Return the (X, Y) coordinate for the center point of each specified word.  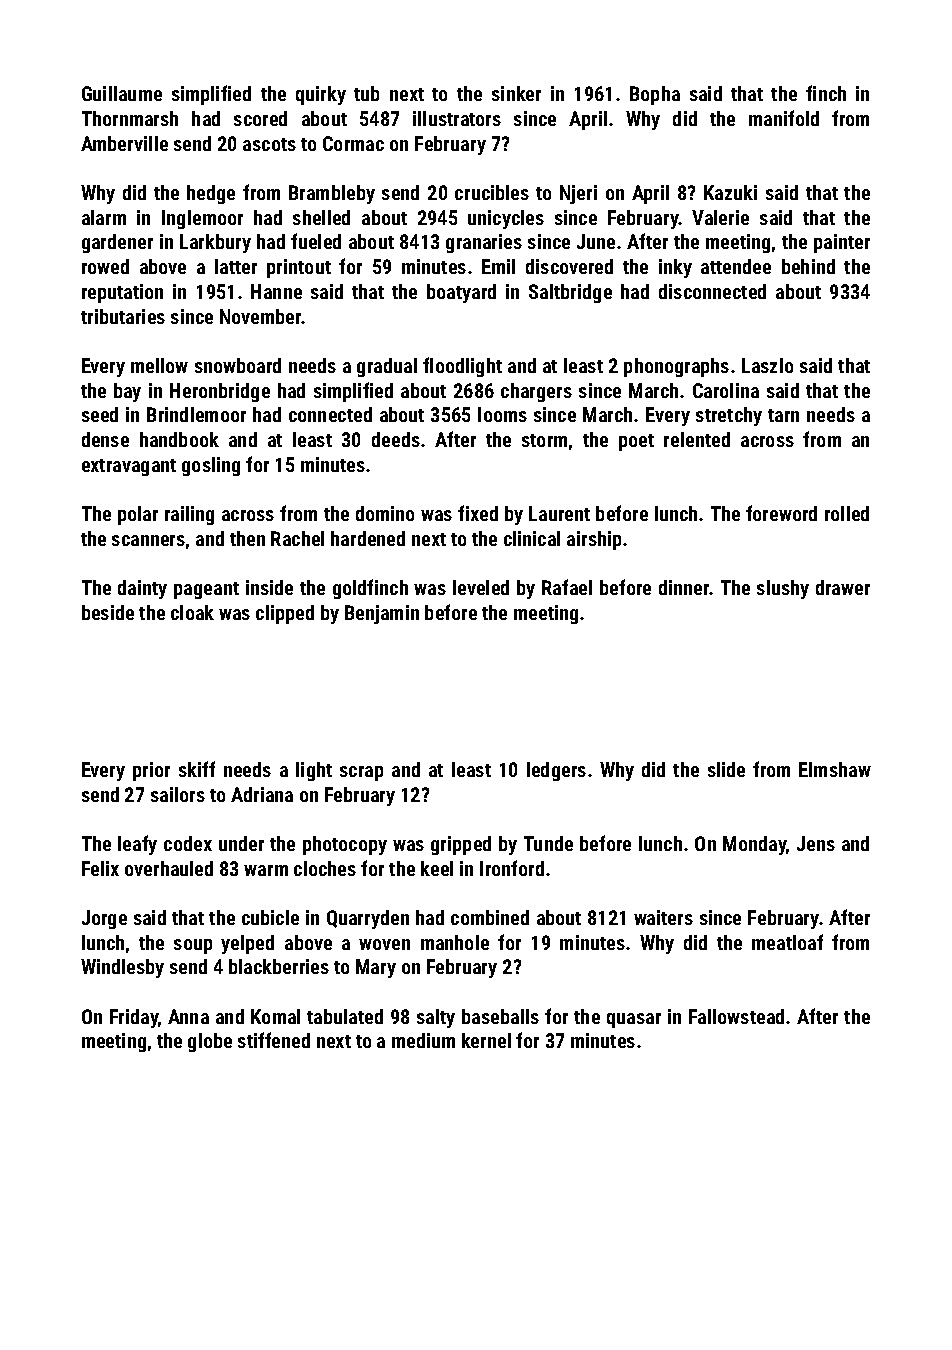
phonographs (676, 367)
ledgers (556, 771)
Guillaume (122, 93)
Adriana (262, 794)
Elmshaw (835, 769)
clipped (285, 614)
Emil (498, 266)
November (261, 316)
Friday (134, 1018)
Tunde (548, 843)
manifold (784, 118)
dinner (684, 587)
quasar (634, 1020)
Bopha (655, 95)
